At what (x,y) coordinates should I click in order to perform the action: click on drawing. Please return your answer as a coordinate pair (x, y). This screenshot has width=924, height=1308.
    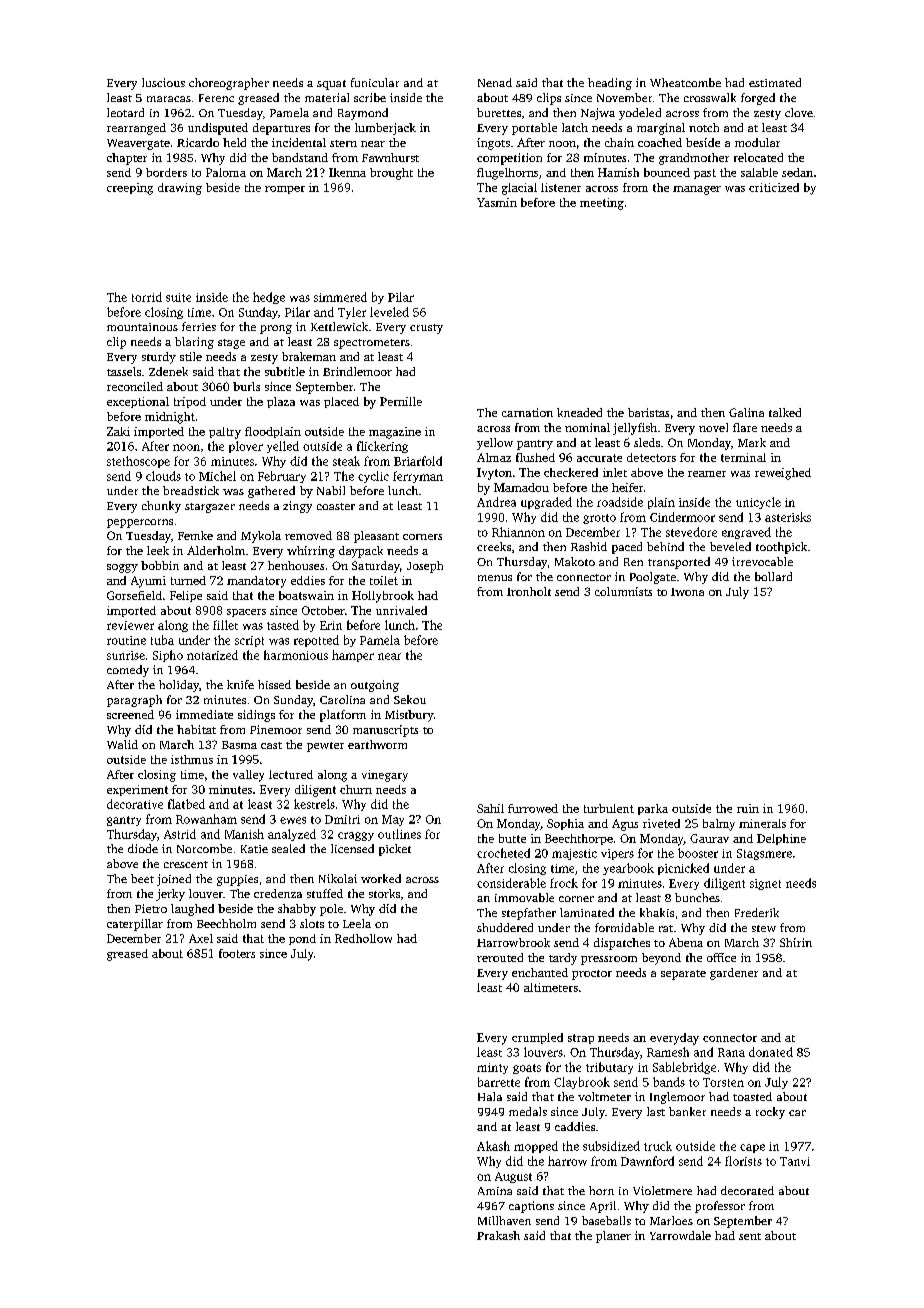
    Looking at the image, I should click on (180, 189).
